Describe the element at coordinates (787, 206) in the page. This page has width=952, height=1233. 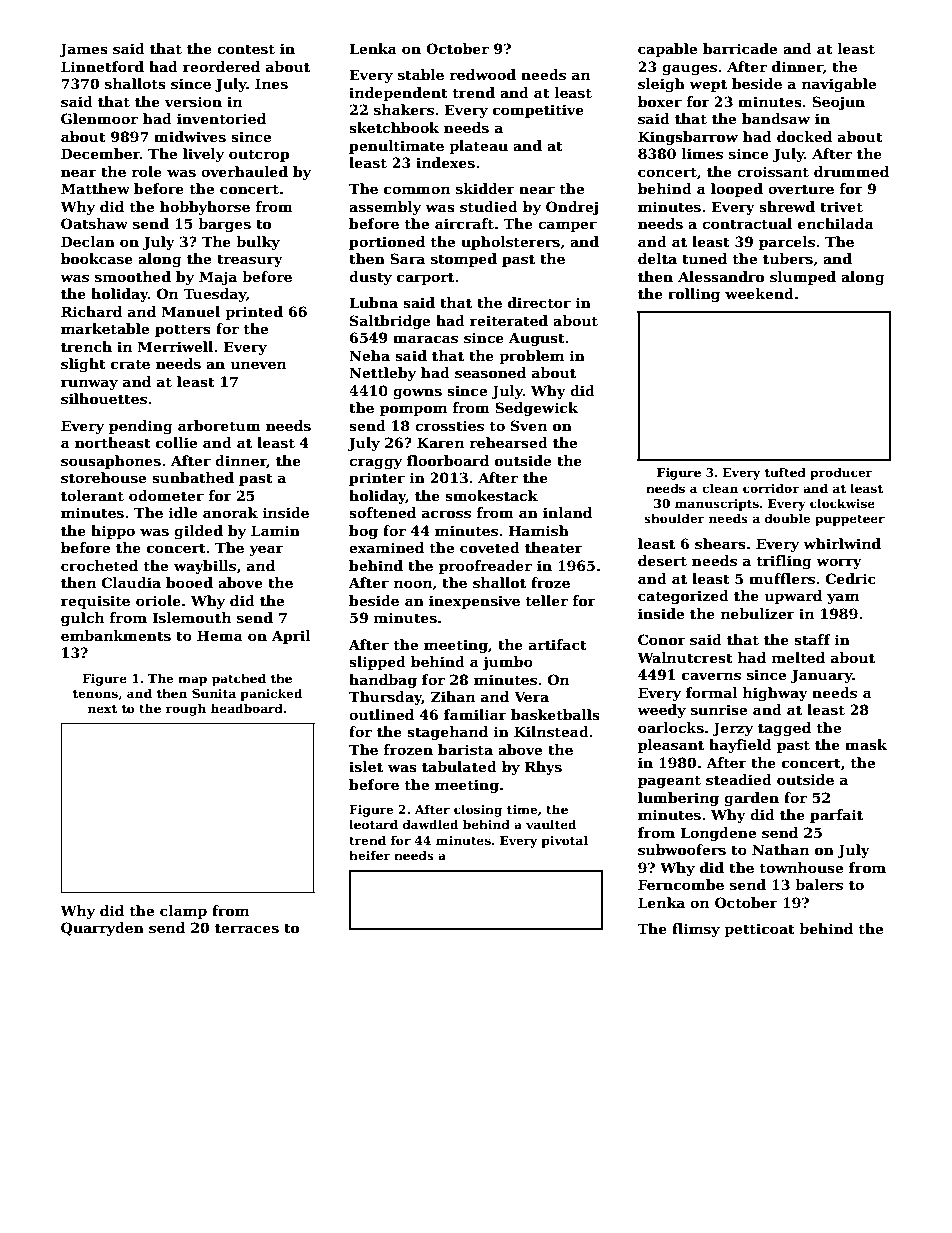
I see `shrewd` at that location.
